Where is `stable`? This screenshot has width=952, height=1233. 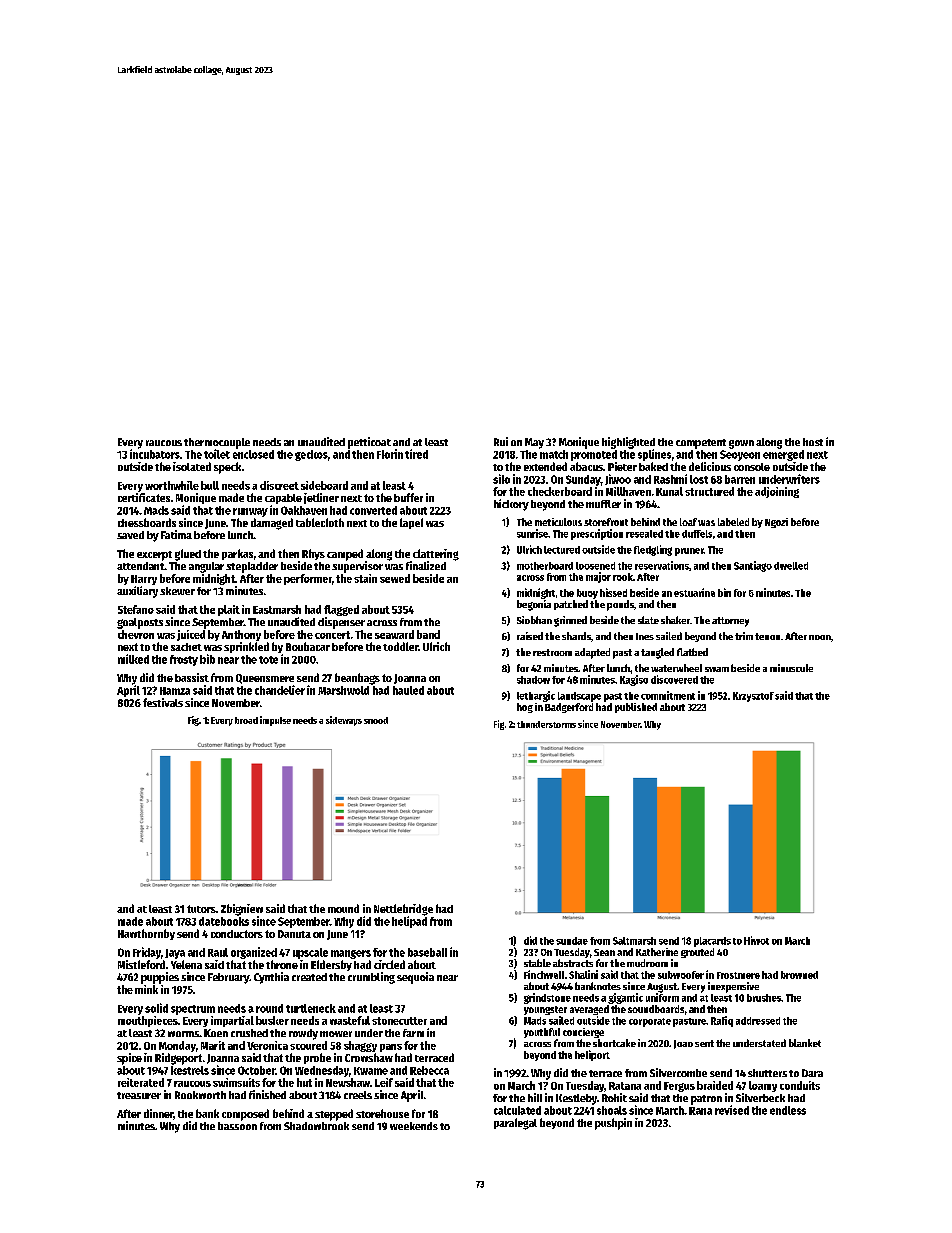 stable is located at coordinates (537, 963).
